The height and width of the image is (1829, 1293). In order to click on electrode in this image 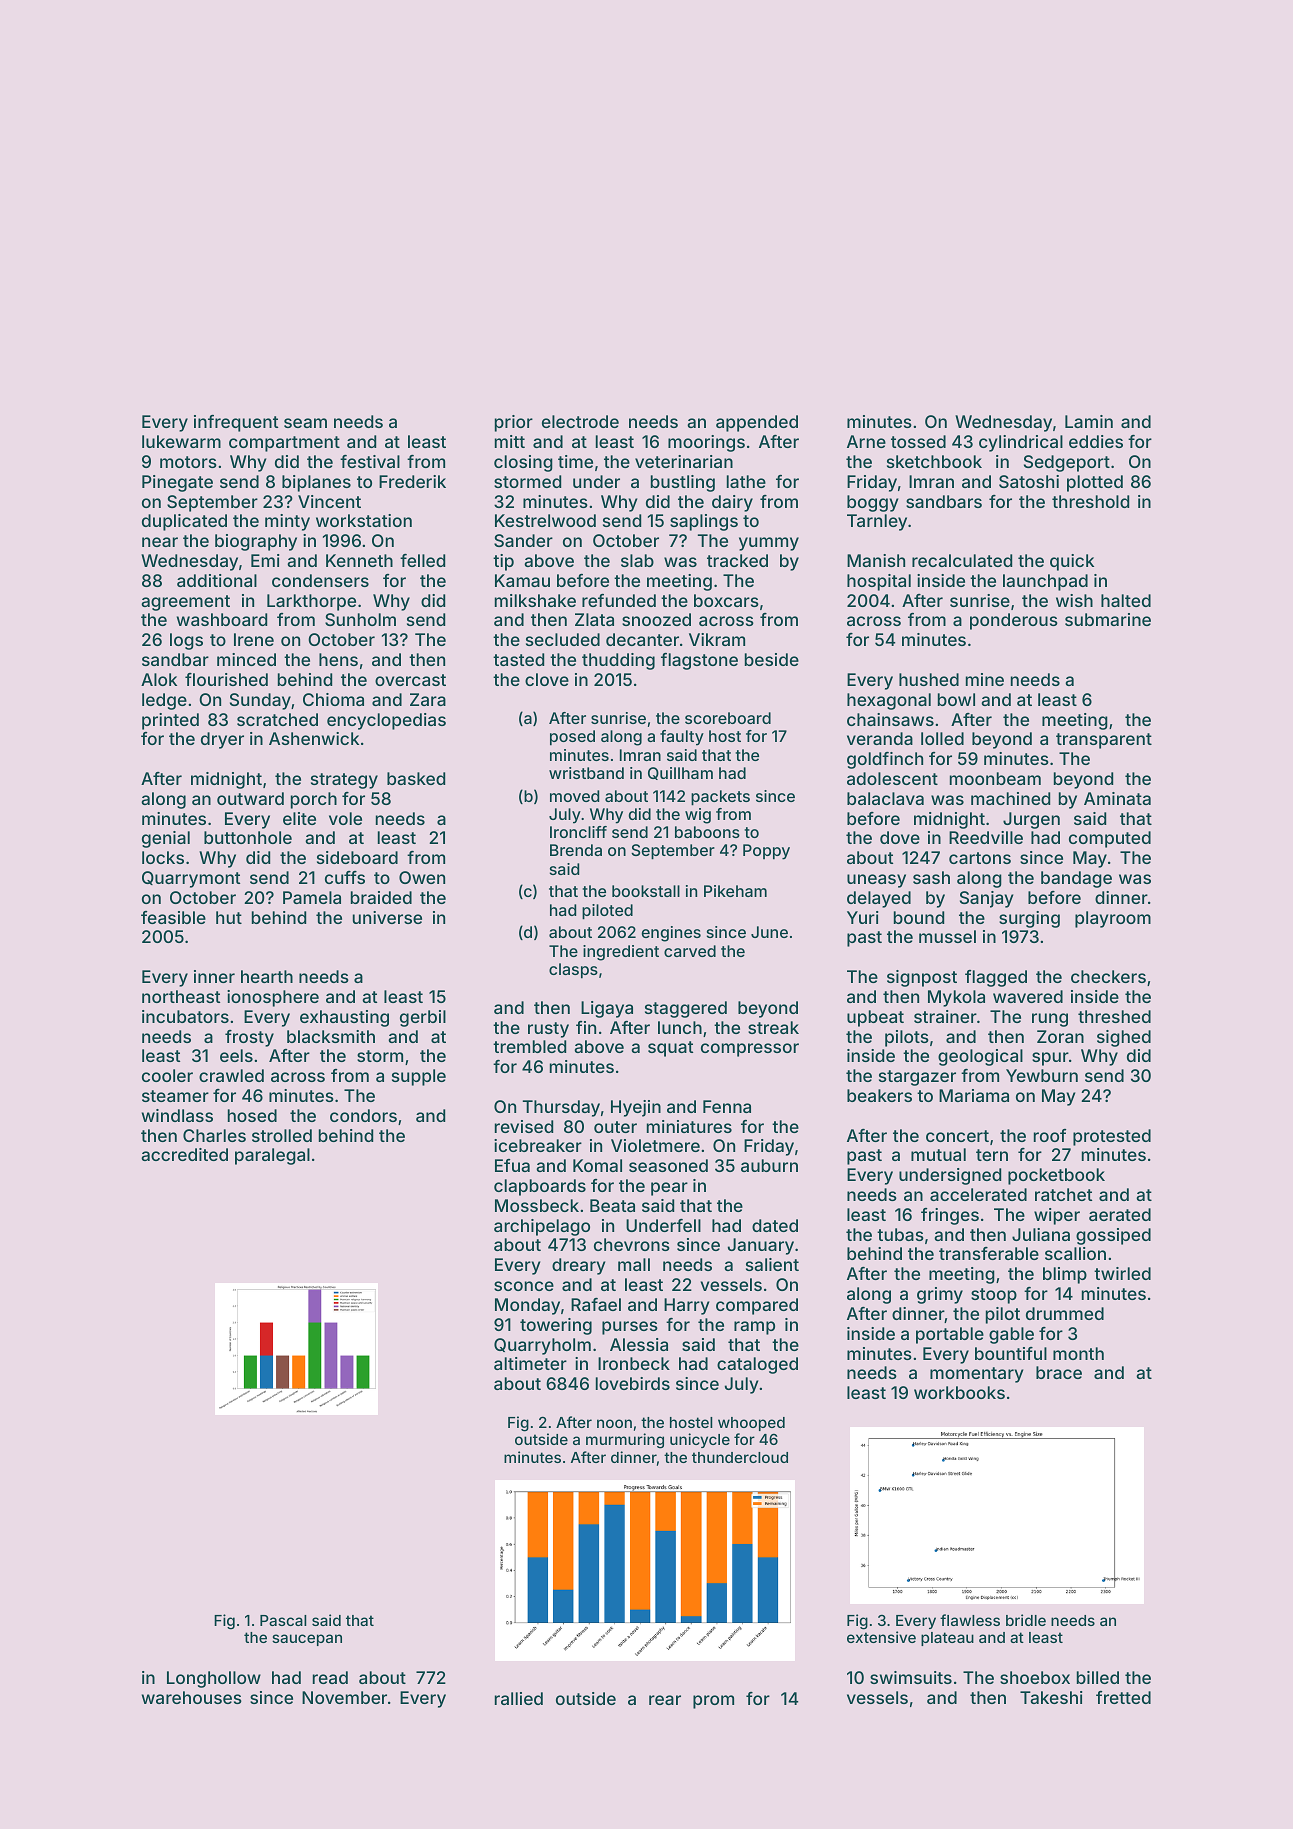, I will do `click(580, 421)`.
